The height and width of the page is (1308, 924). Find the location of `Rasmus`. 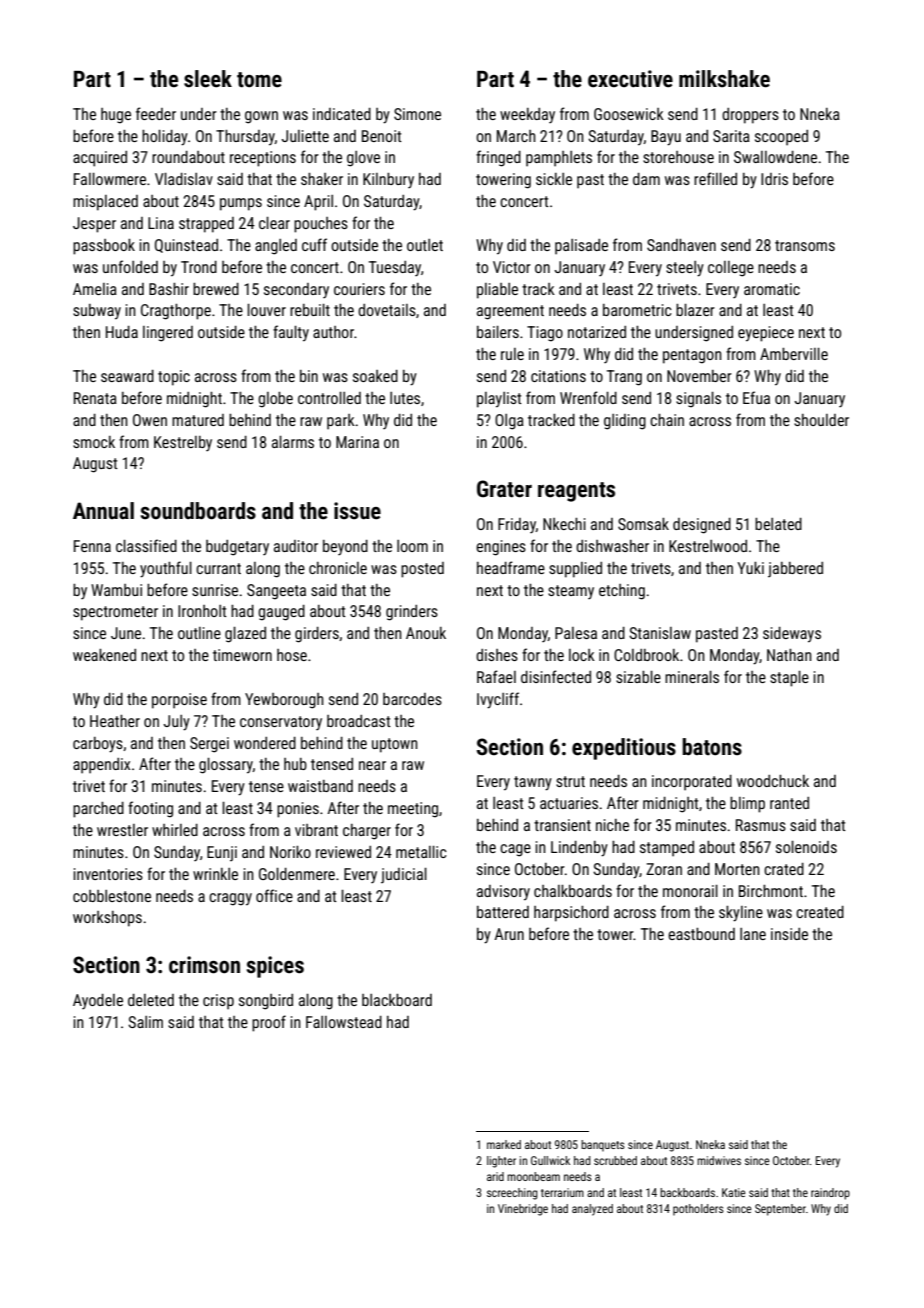

Rasmus is located at coordinates (761, 825).
